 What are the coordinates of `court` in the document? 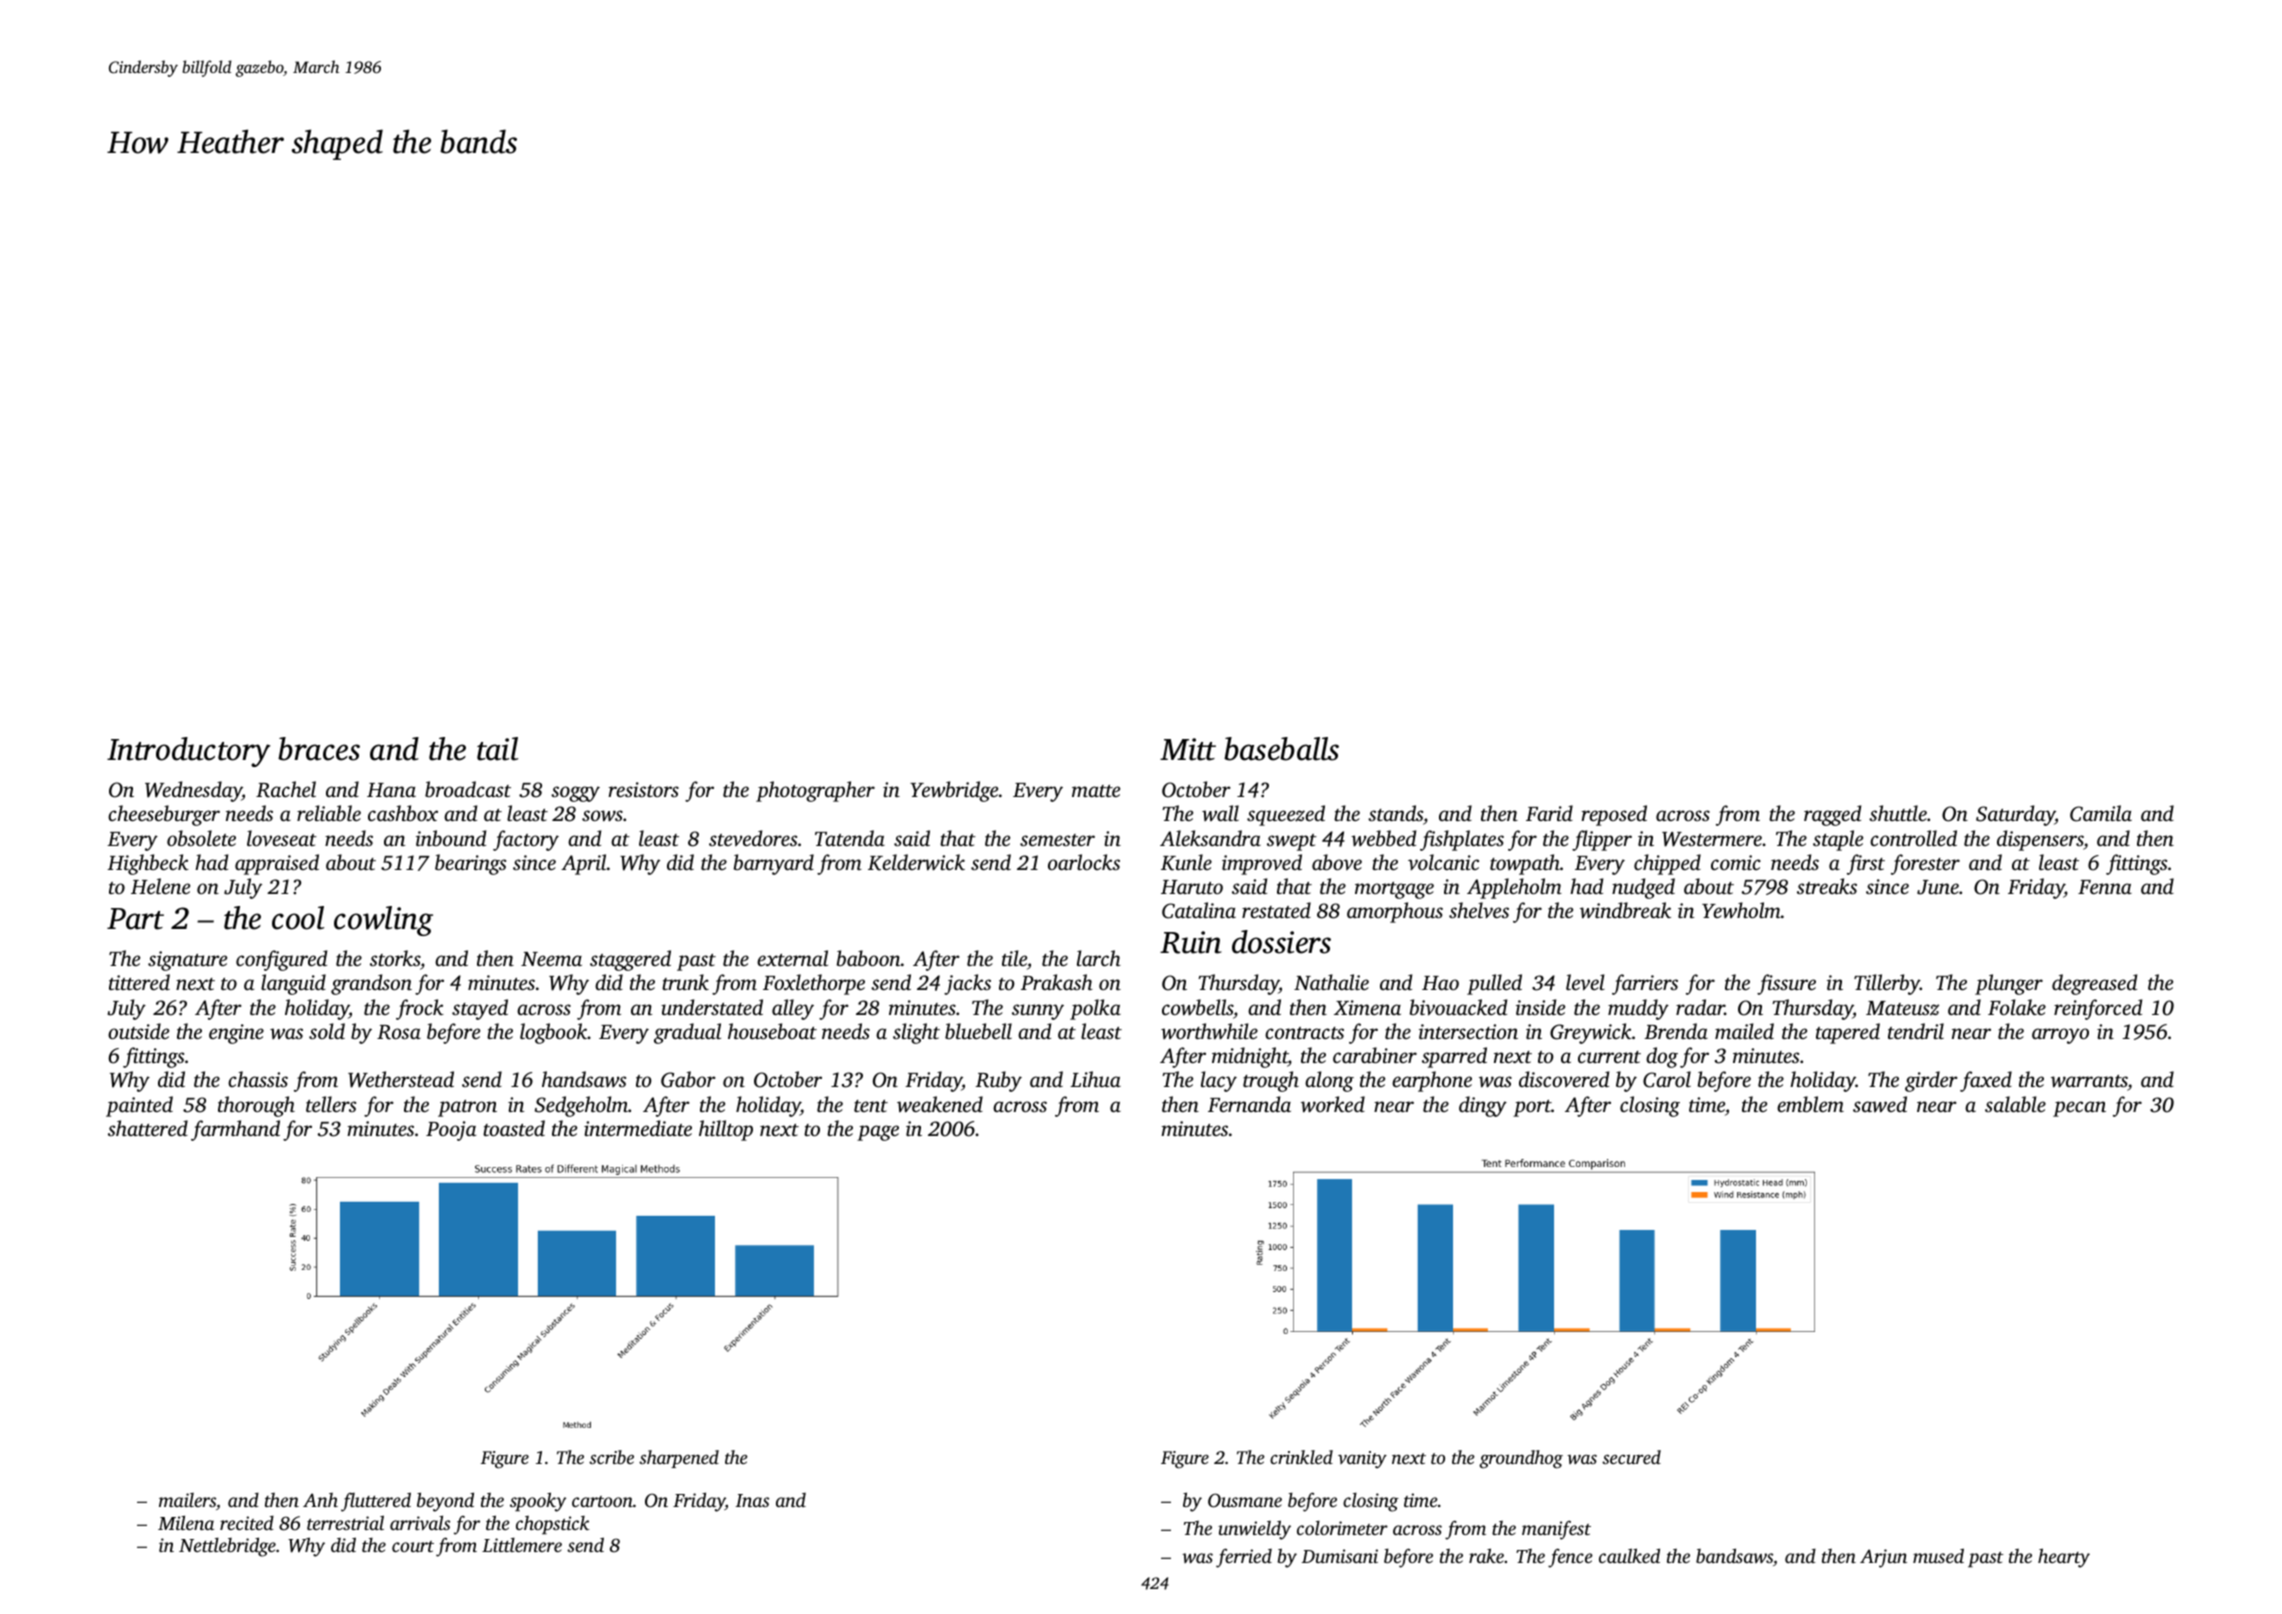 It's located at (413, 1546).
